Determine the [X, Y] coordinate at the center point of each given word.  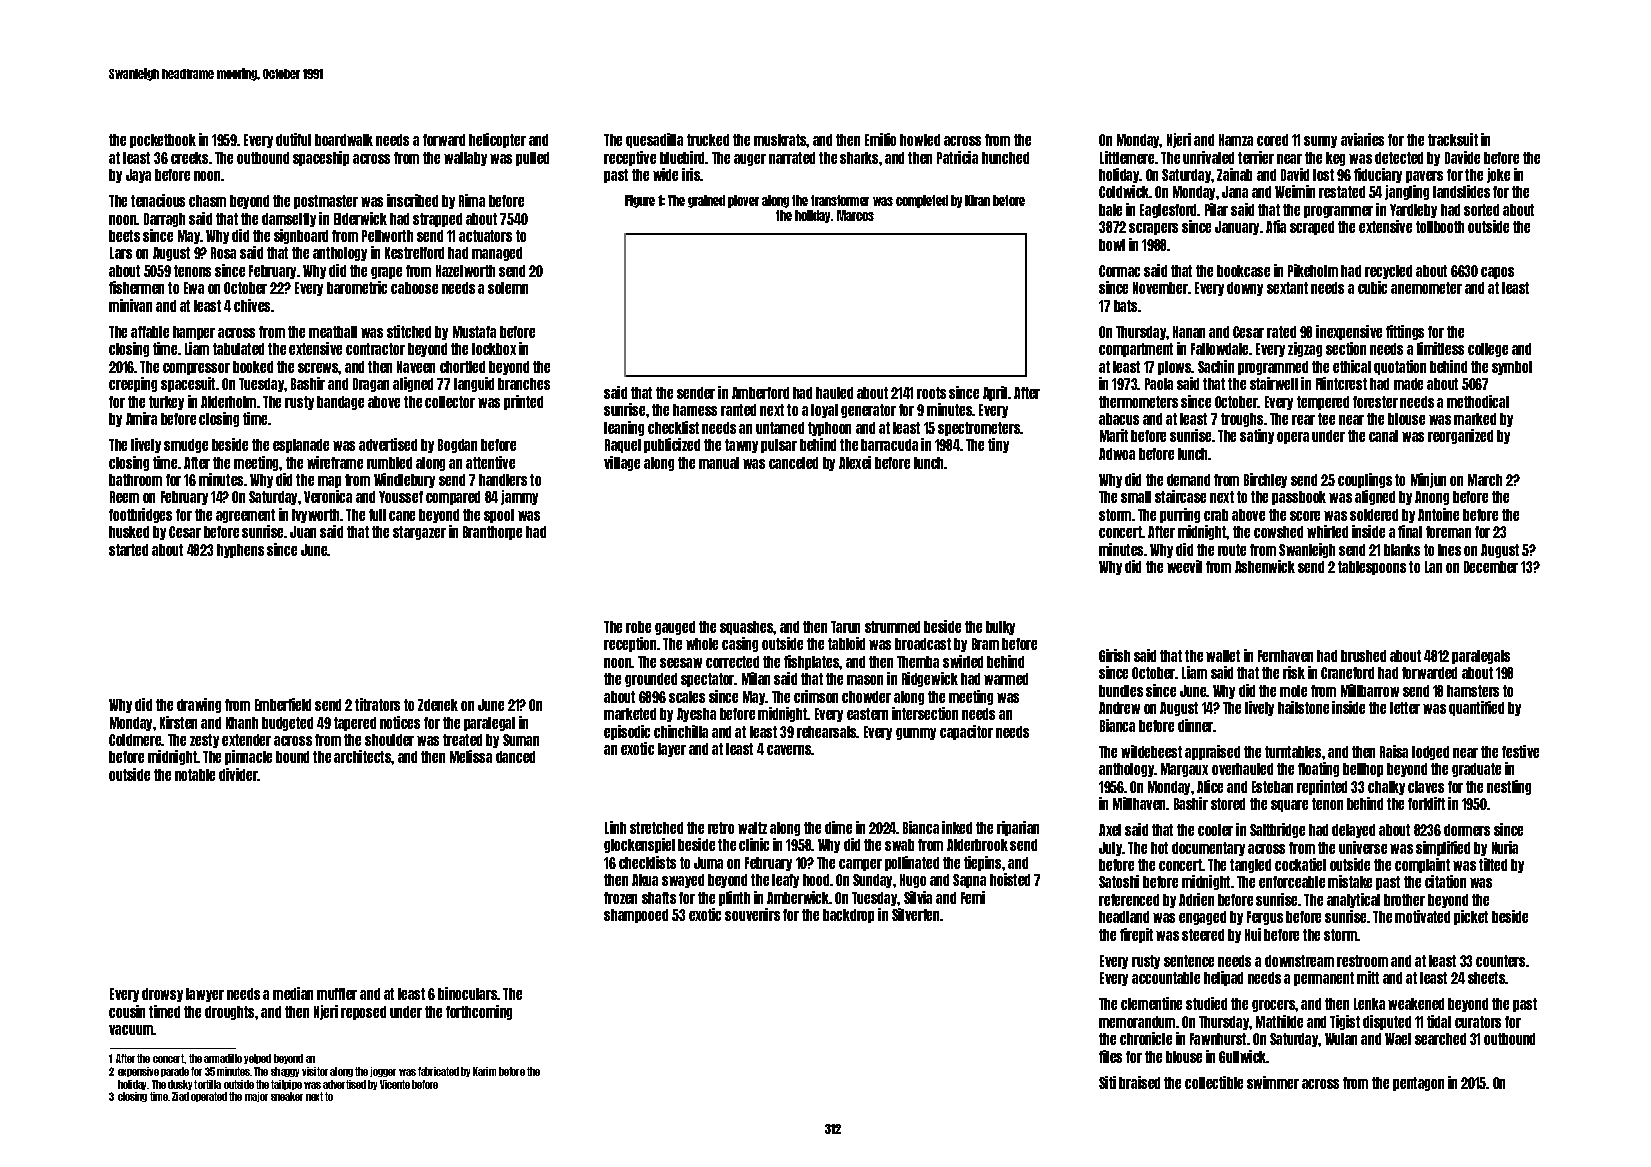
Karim [484, 1071]
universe [1363, 847]
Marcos [855, 215]
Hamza [1236, 140]
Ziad [180, 1096]
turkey [166, 403]
